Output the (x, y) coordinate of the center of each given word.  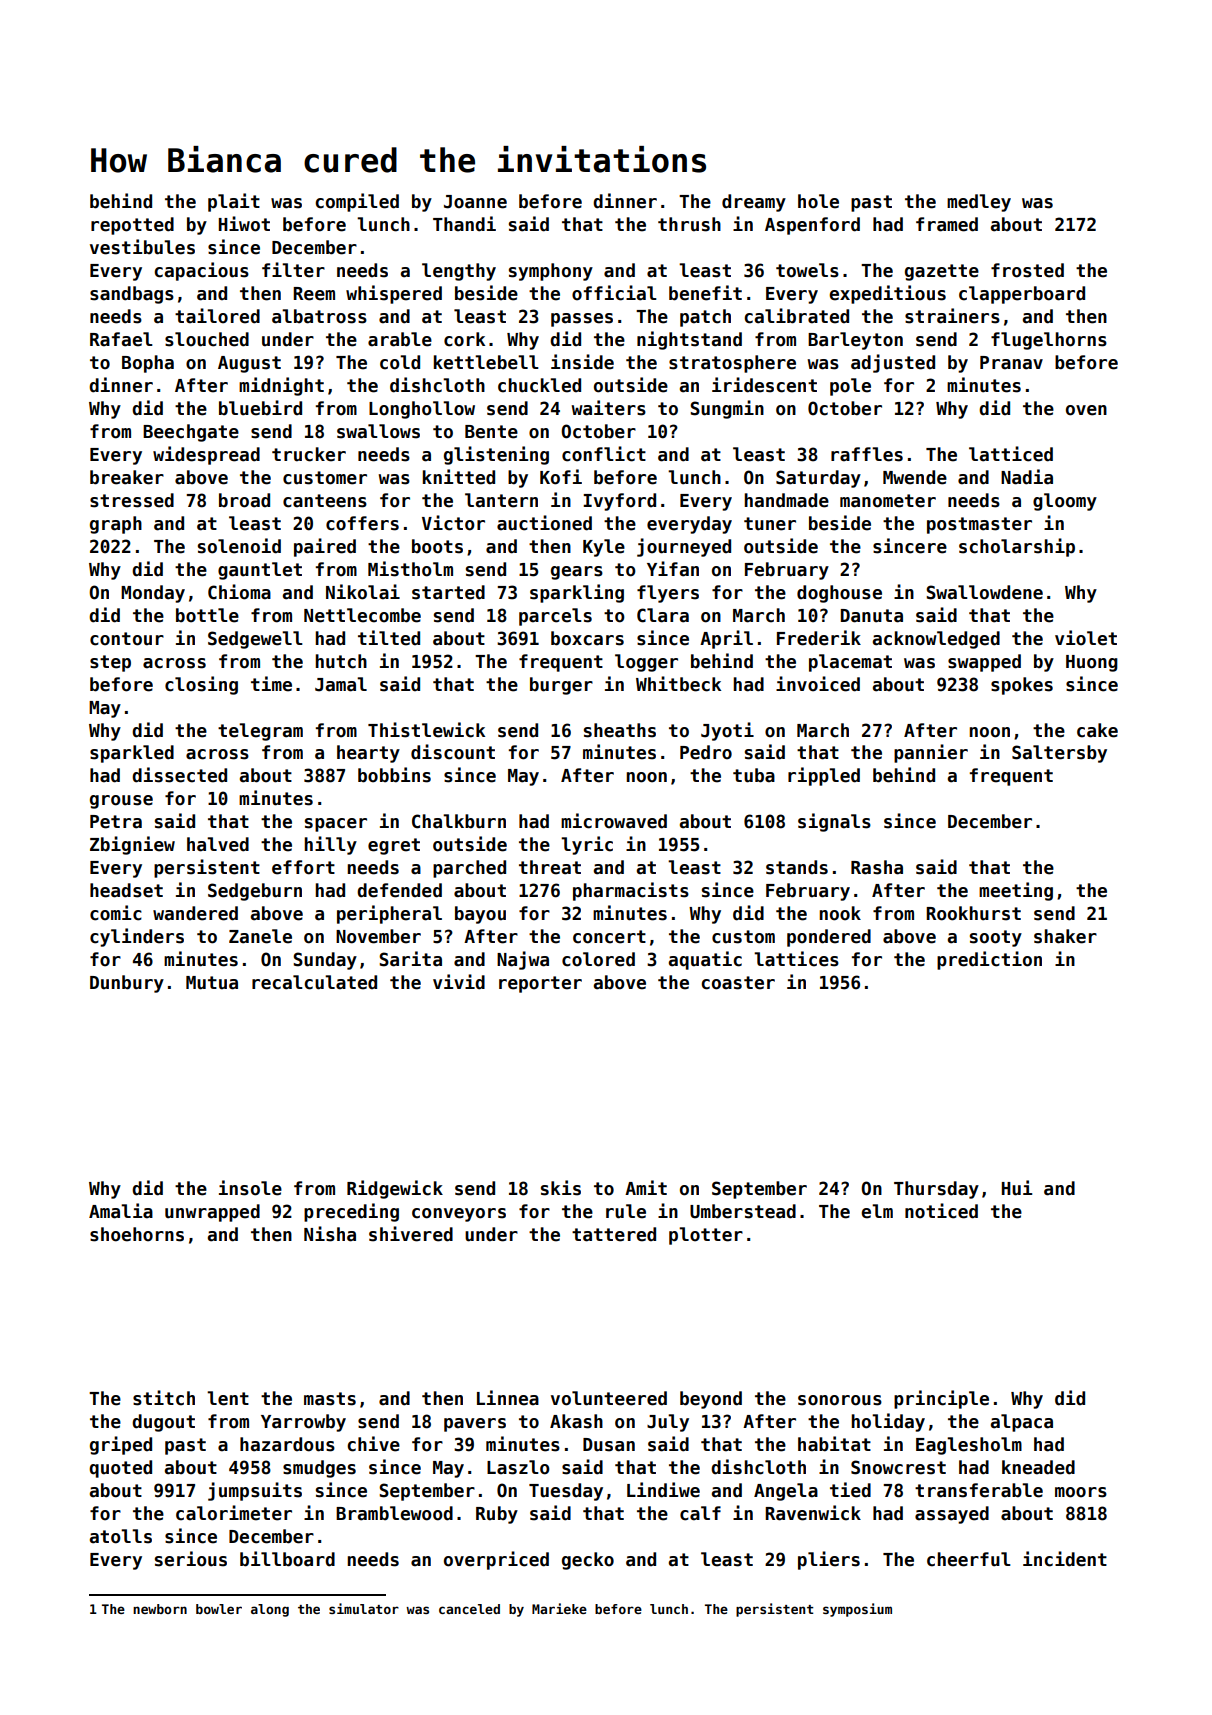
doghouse (839, 594)
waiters (609, 408)
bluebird (260, 408)
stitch (164, 1398)
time (271, 684)
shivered (411, 1234)
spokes (1022, 686)
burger (561, 686)
